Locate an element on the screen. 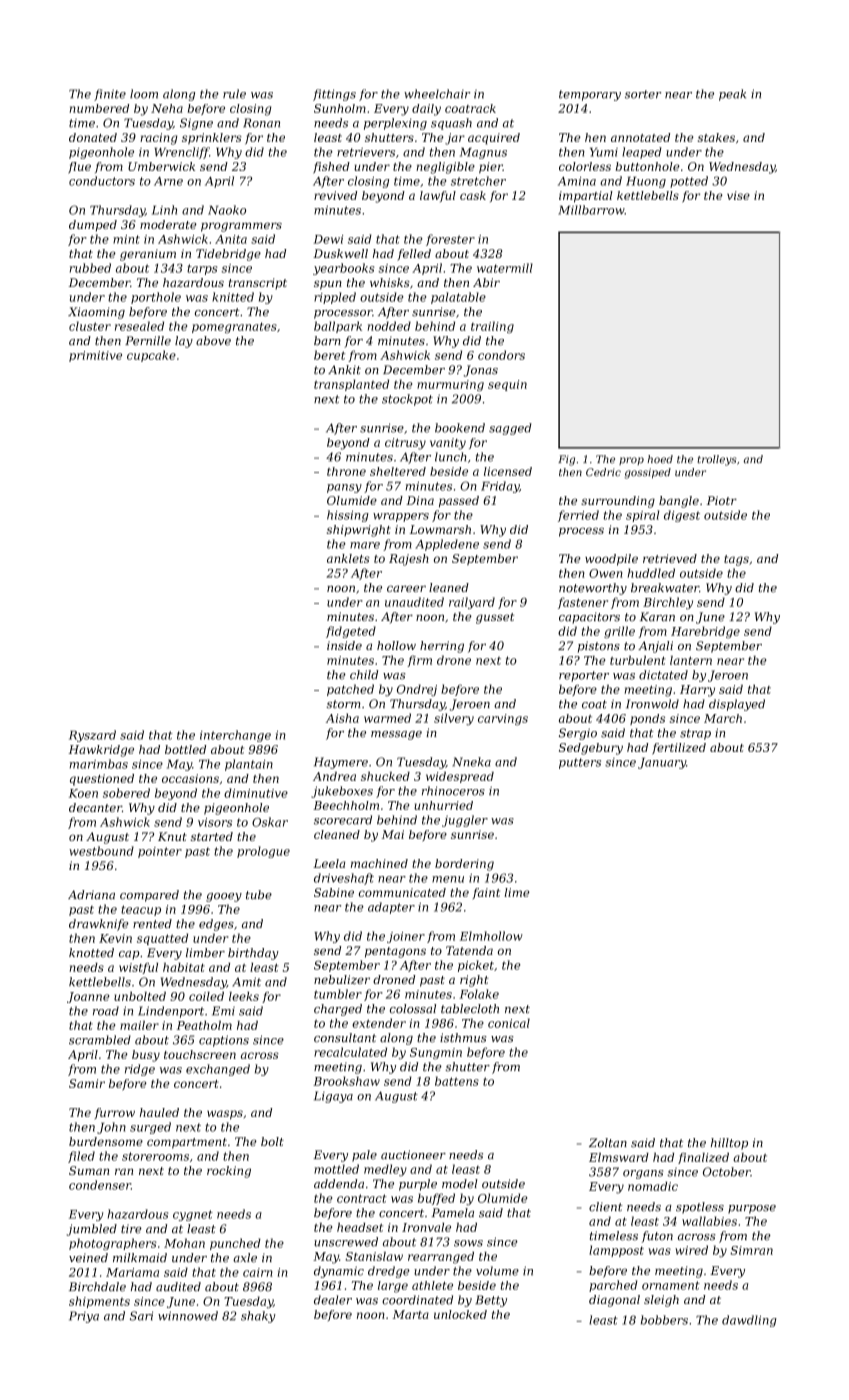 The height and width of the screenshot is (1400, 849). Samir is located at coordinates (87, 1083).
